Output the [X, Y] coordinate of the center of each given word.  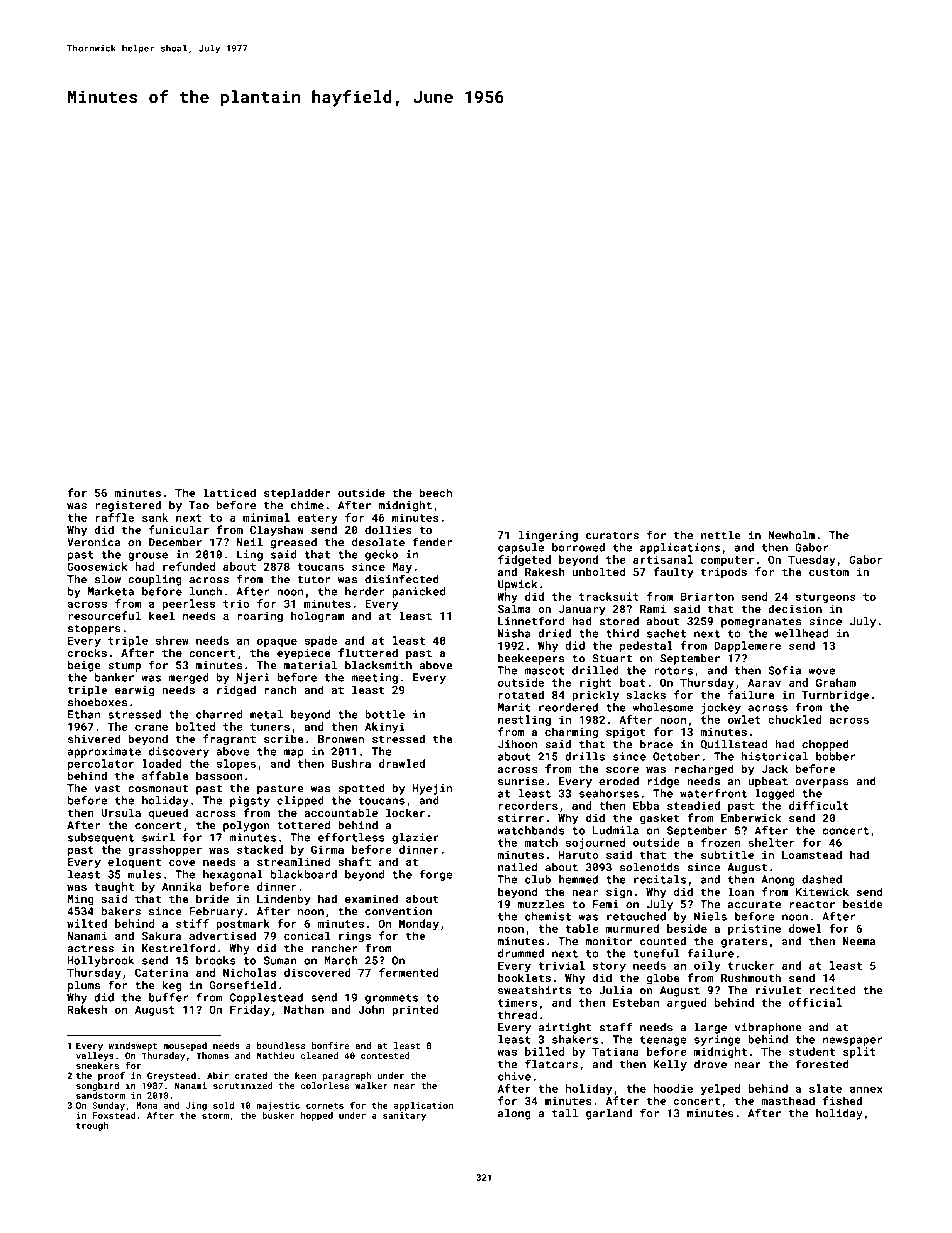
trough [92, 1126]
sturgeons [826, 598]
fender [432, 542]
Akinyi [385, 727]
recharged [704, 770]
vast [107, 789]
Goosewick [97, 566]
